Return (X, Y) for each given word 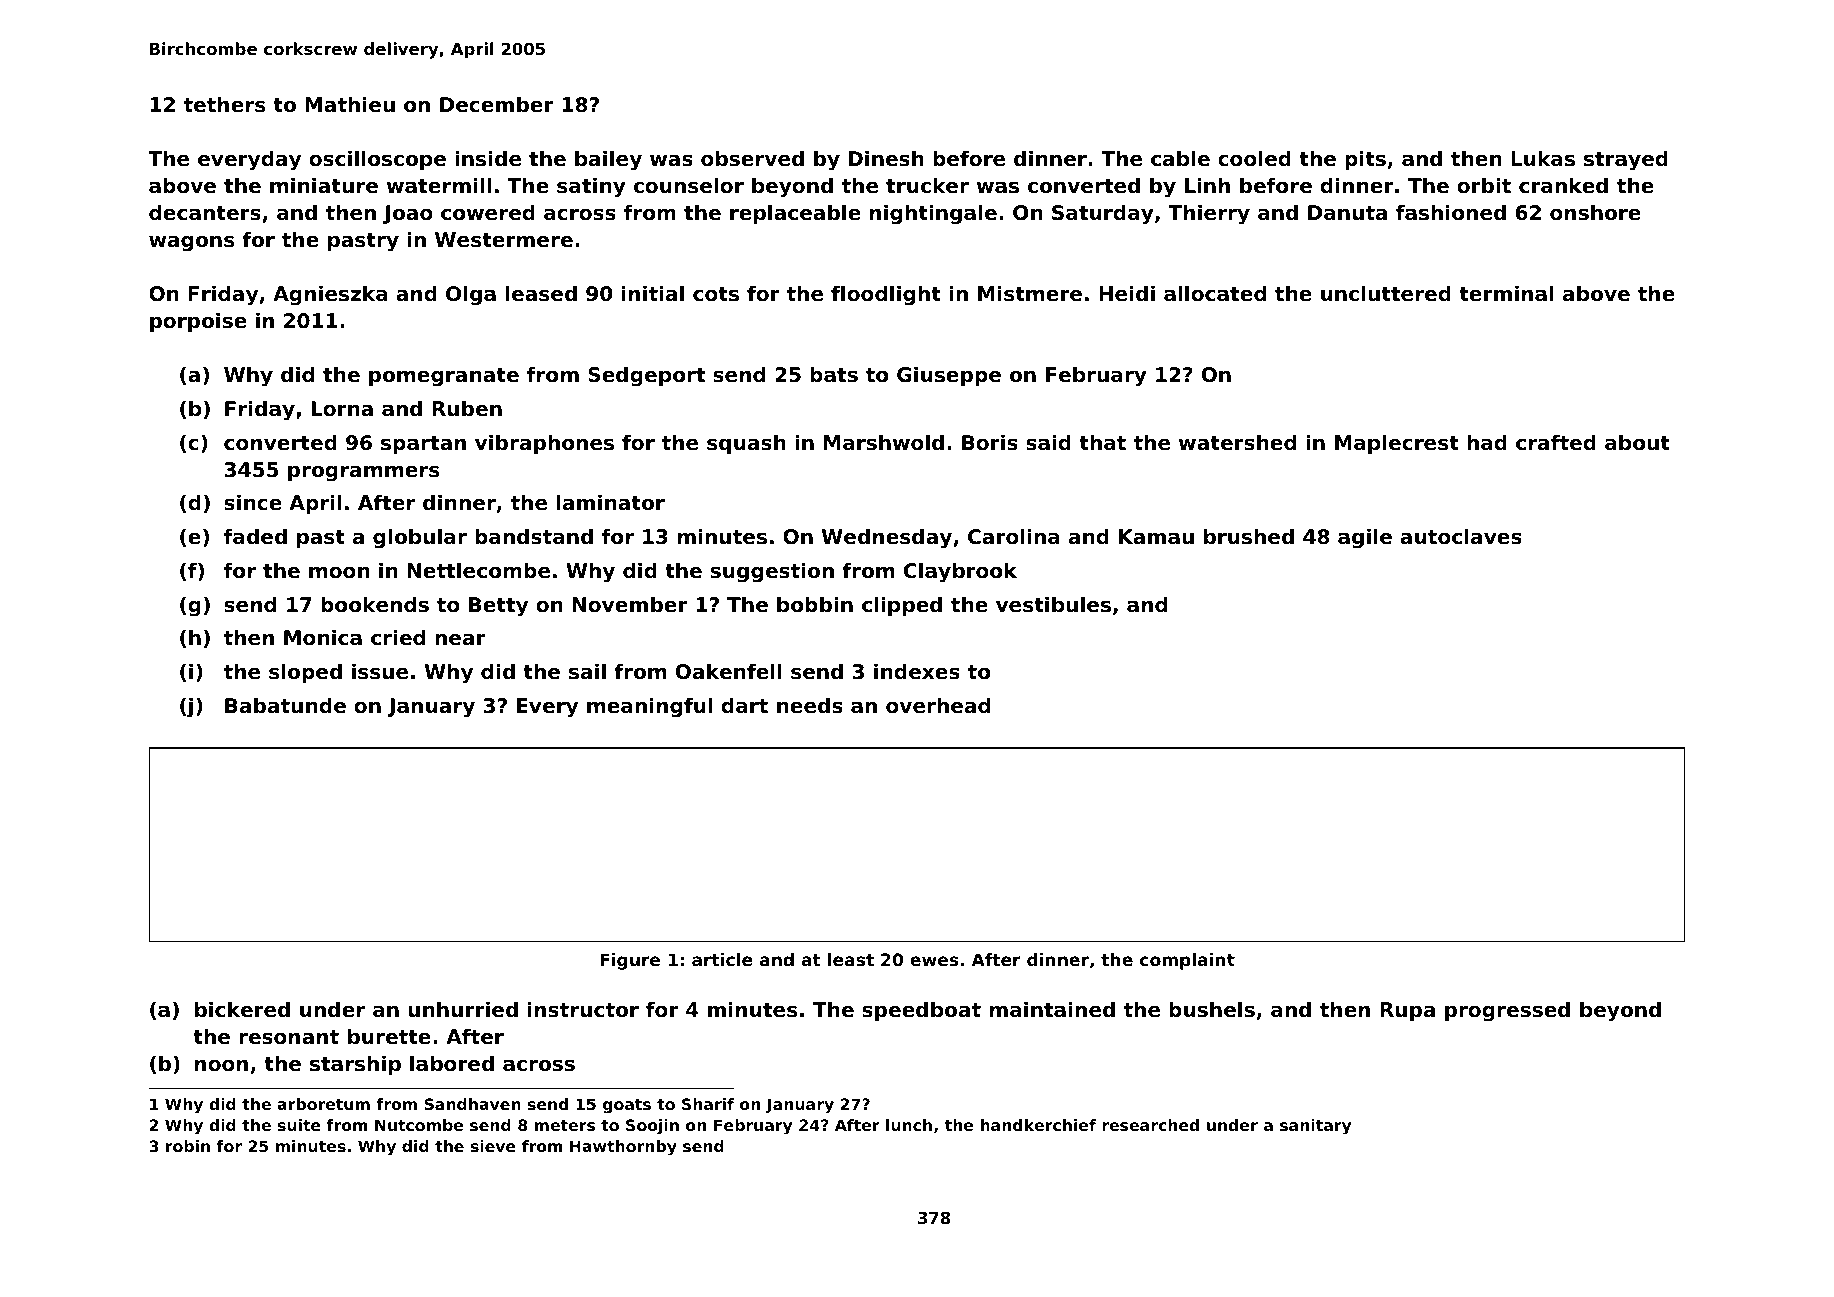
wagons (191, 243)
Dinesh (886, 158)
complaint (1187, 961)
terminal (1506, 293)
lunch (909, 1125)
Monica (323, 637)
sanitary (1315, 1127)
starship (355, 1065)
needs (810, 705)
